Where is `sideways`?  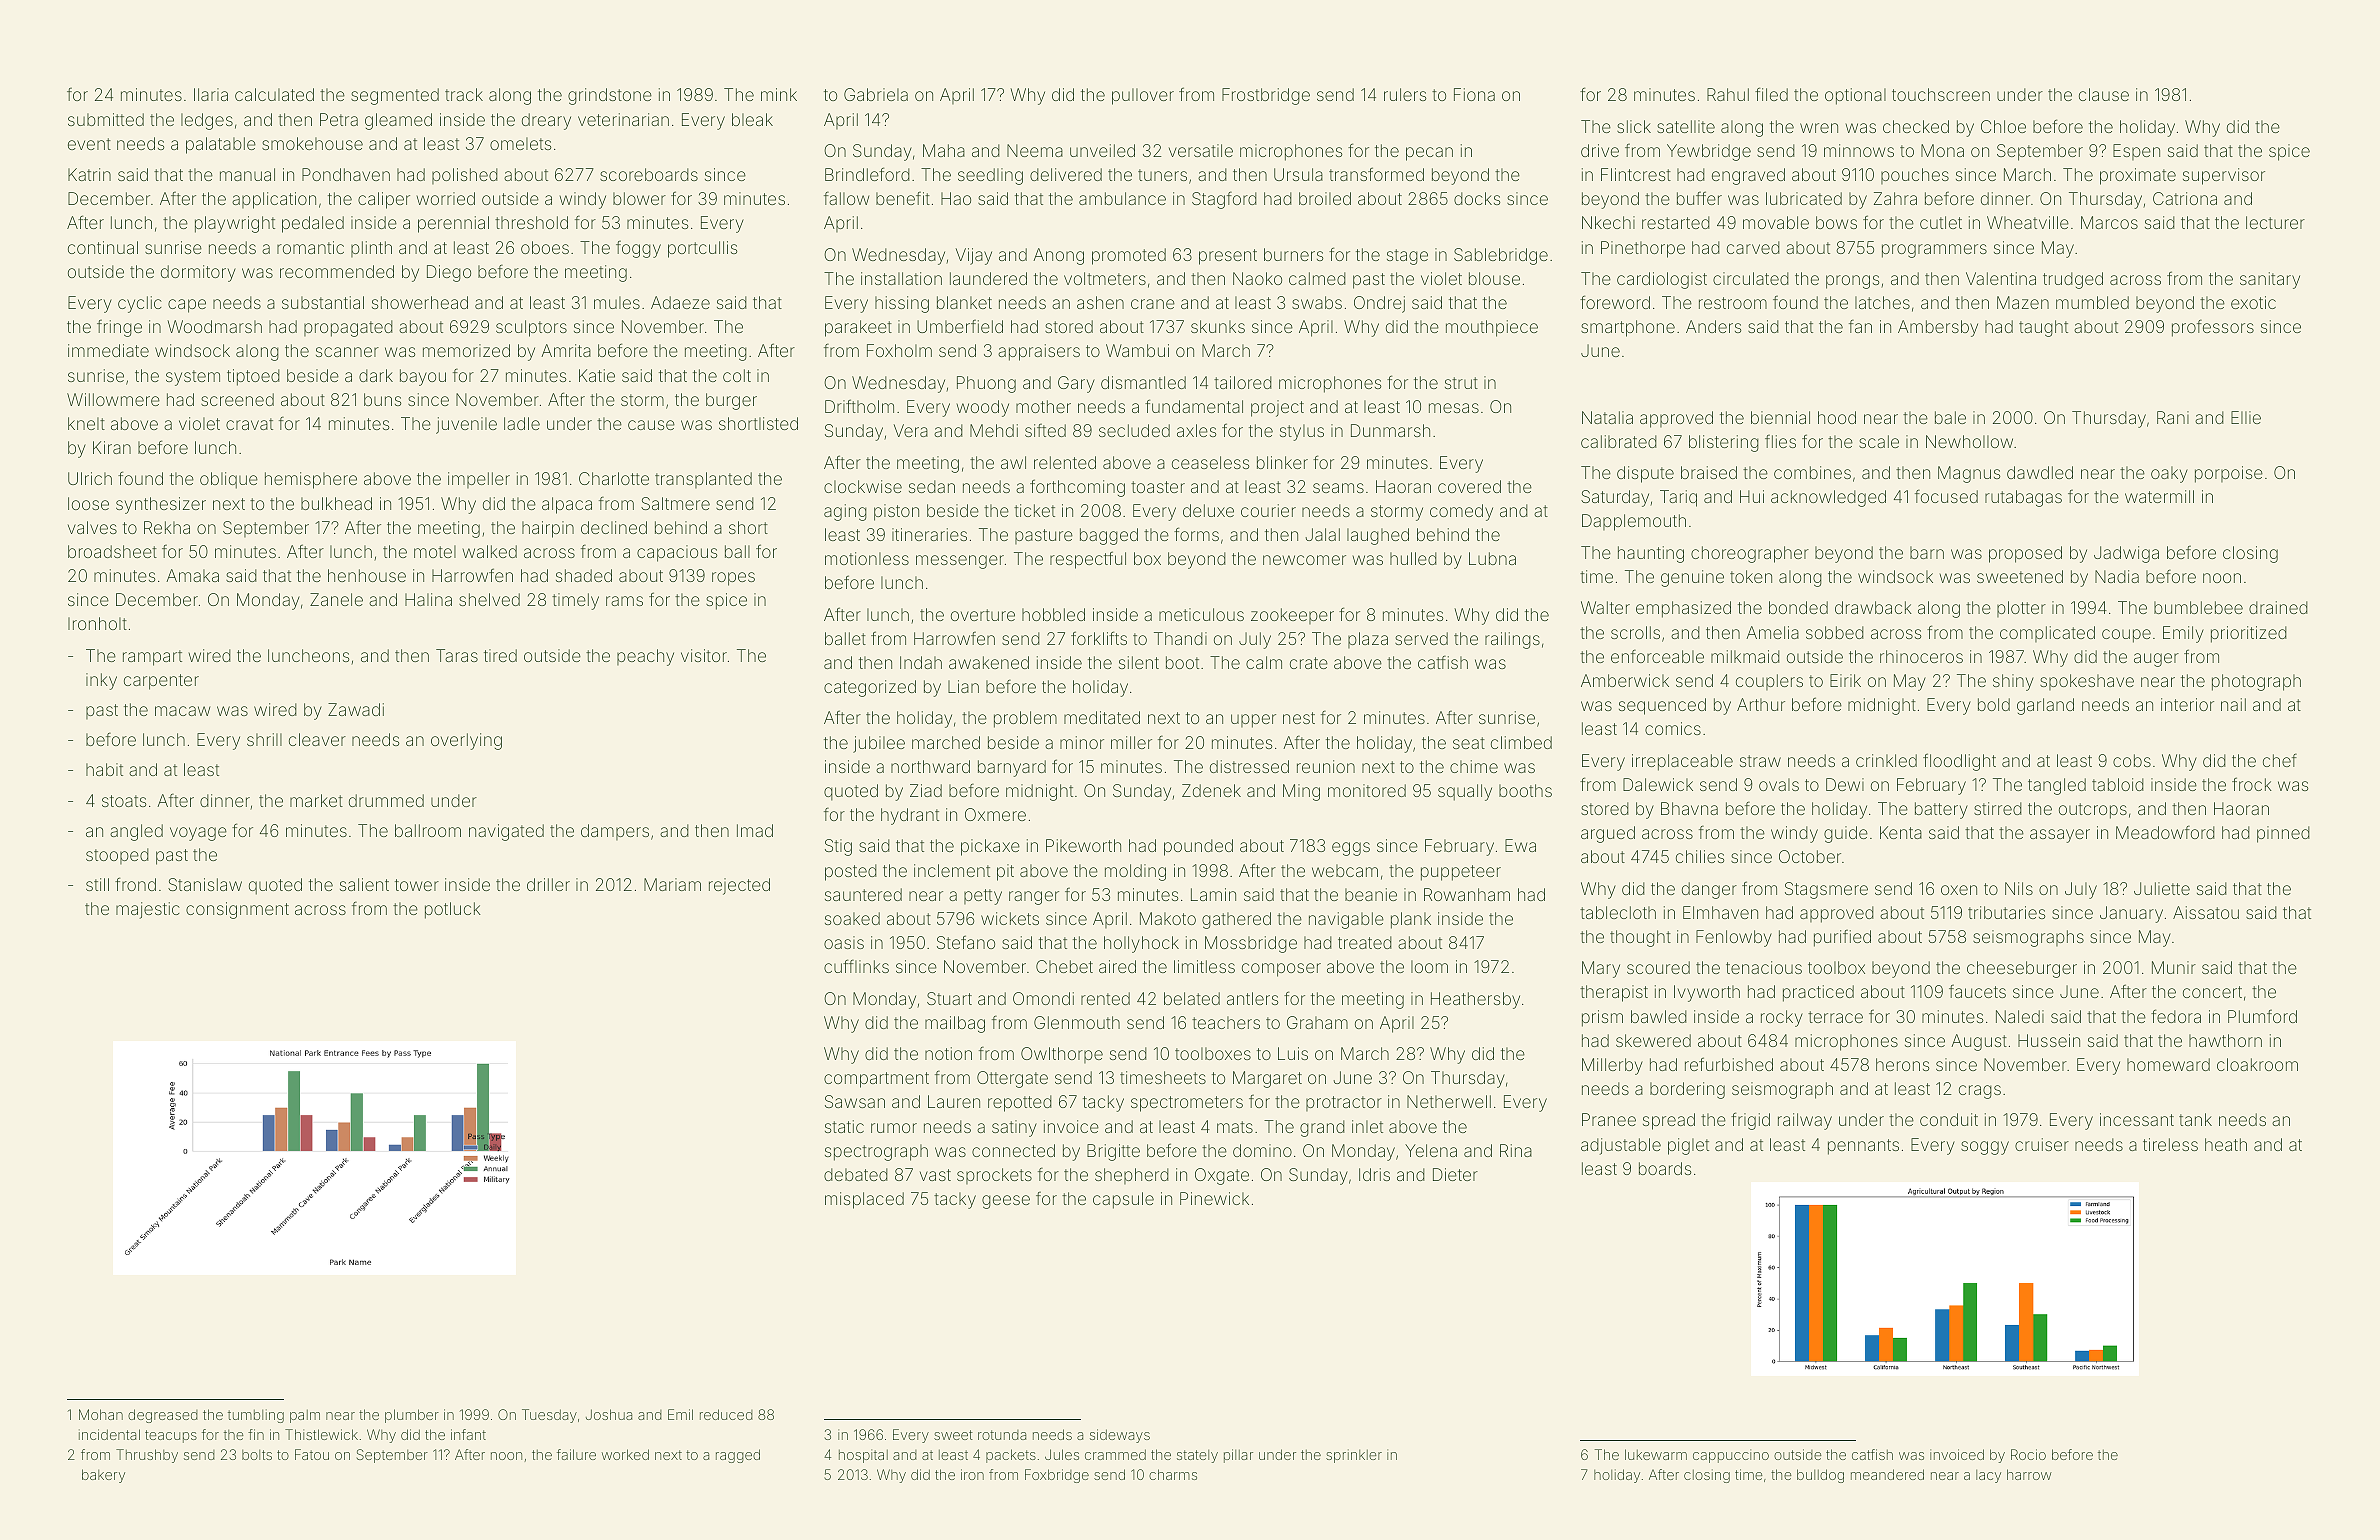
sideways is located at coordinates (1120, 1436).
